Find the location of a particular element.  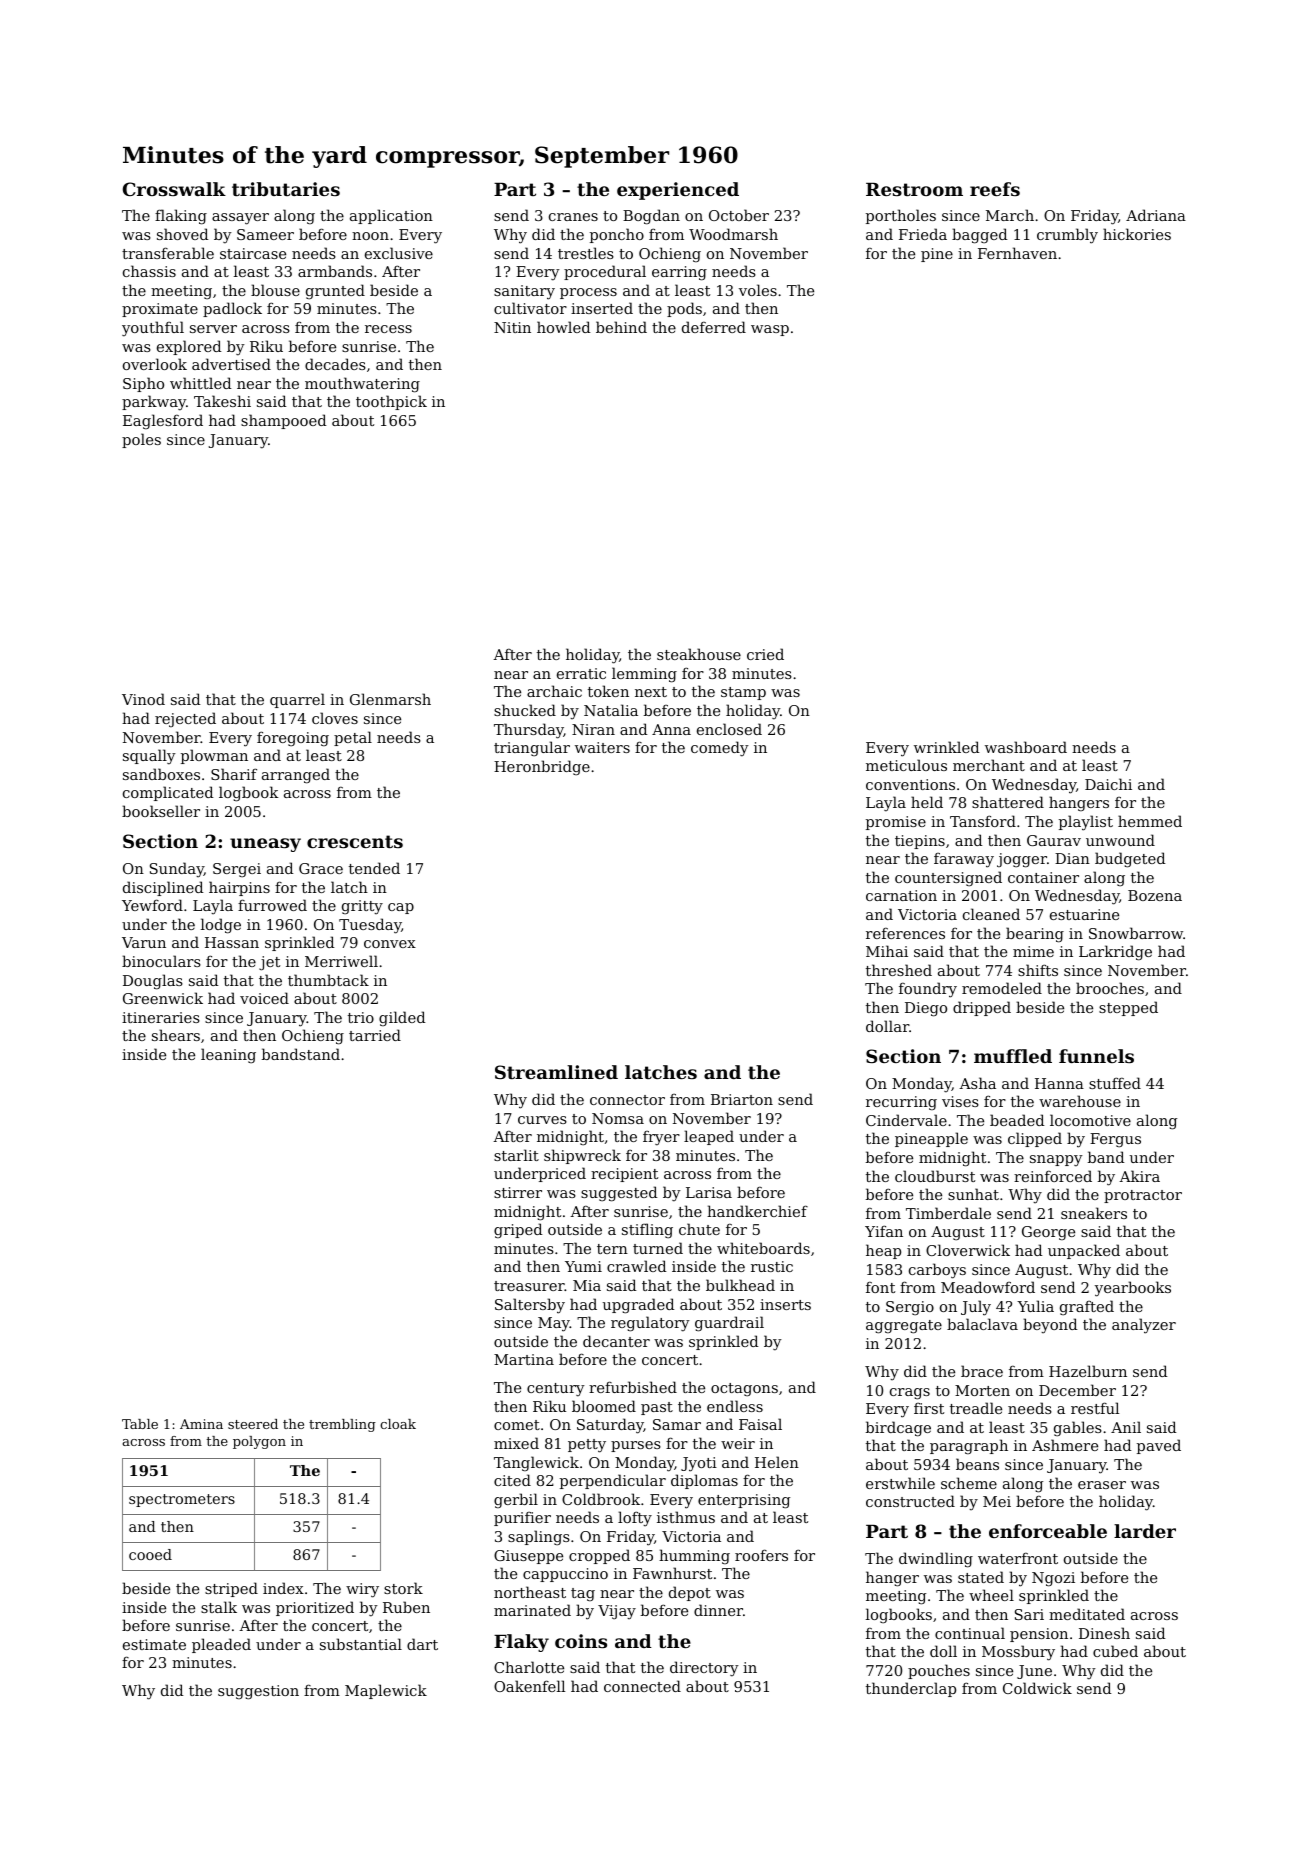

proximate is located at coordinates (160, 310).
